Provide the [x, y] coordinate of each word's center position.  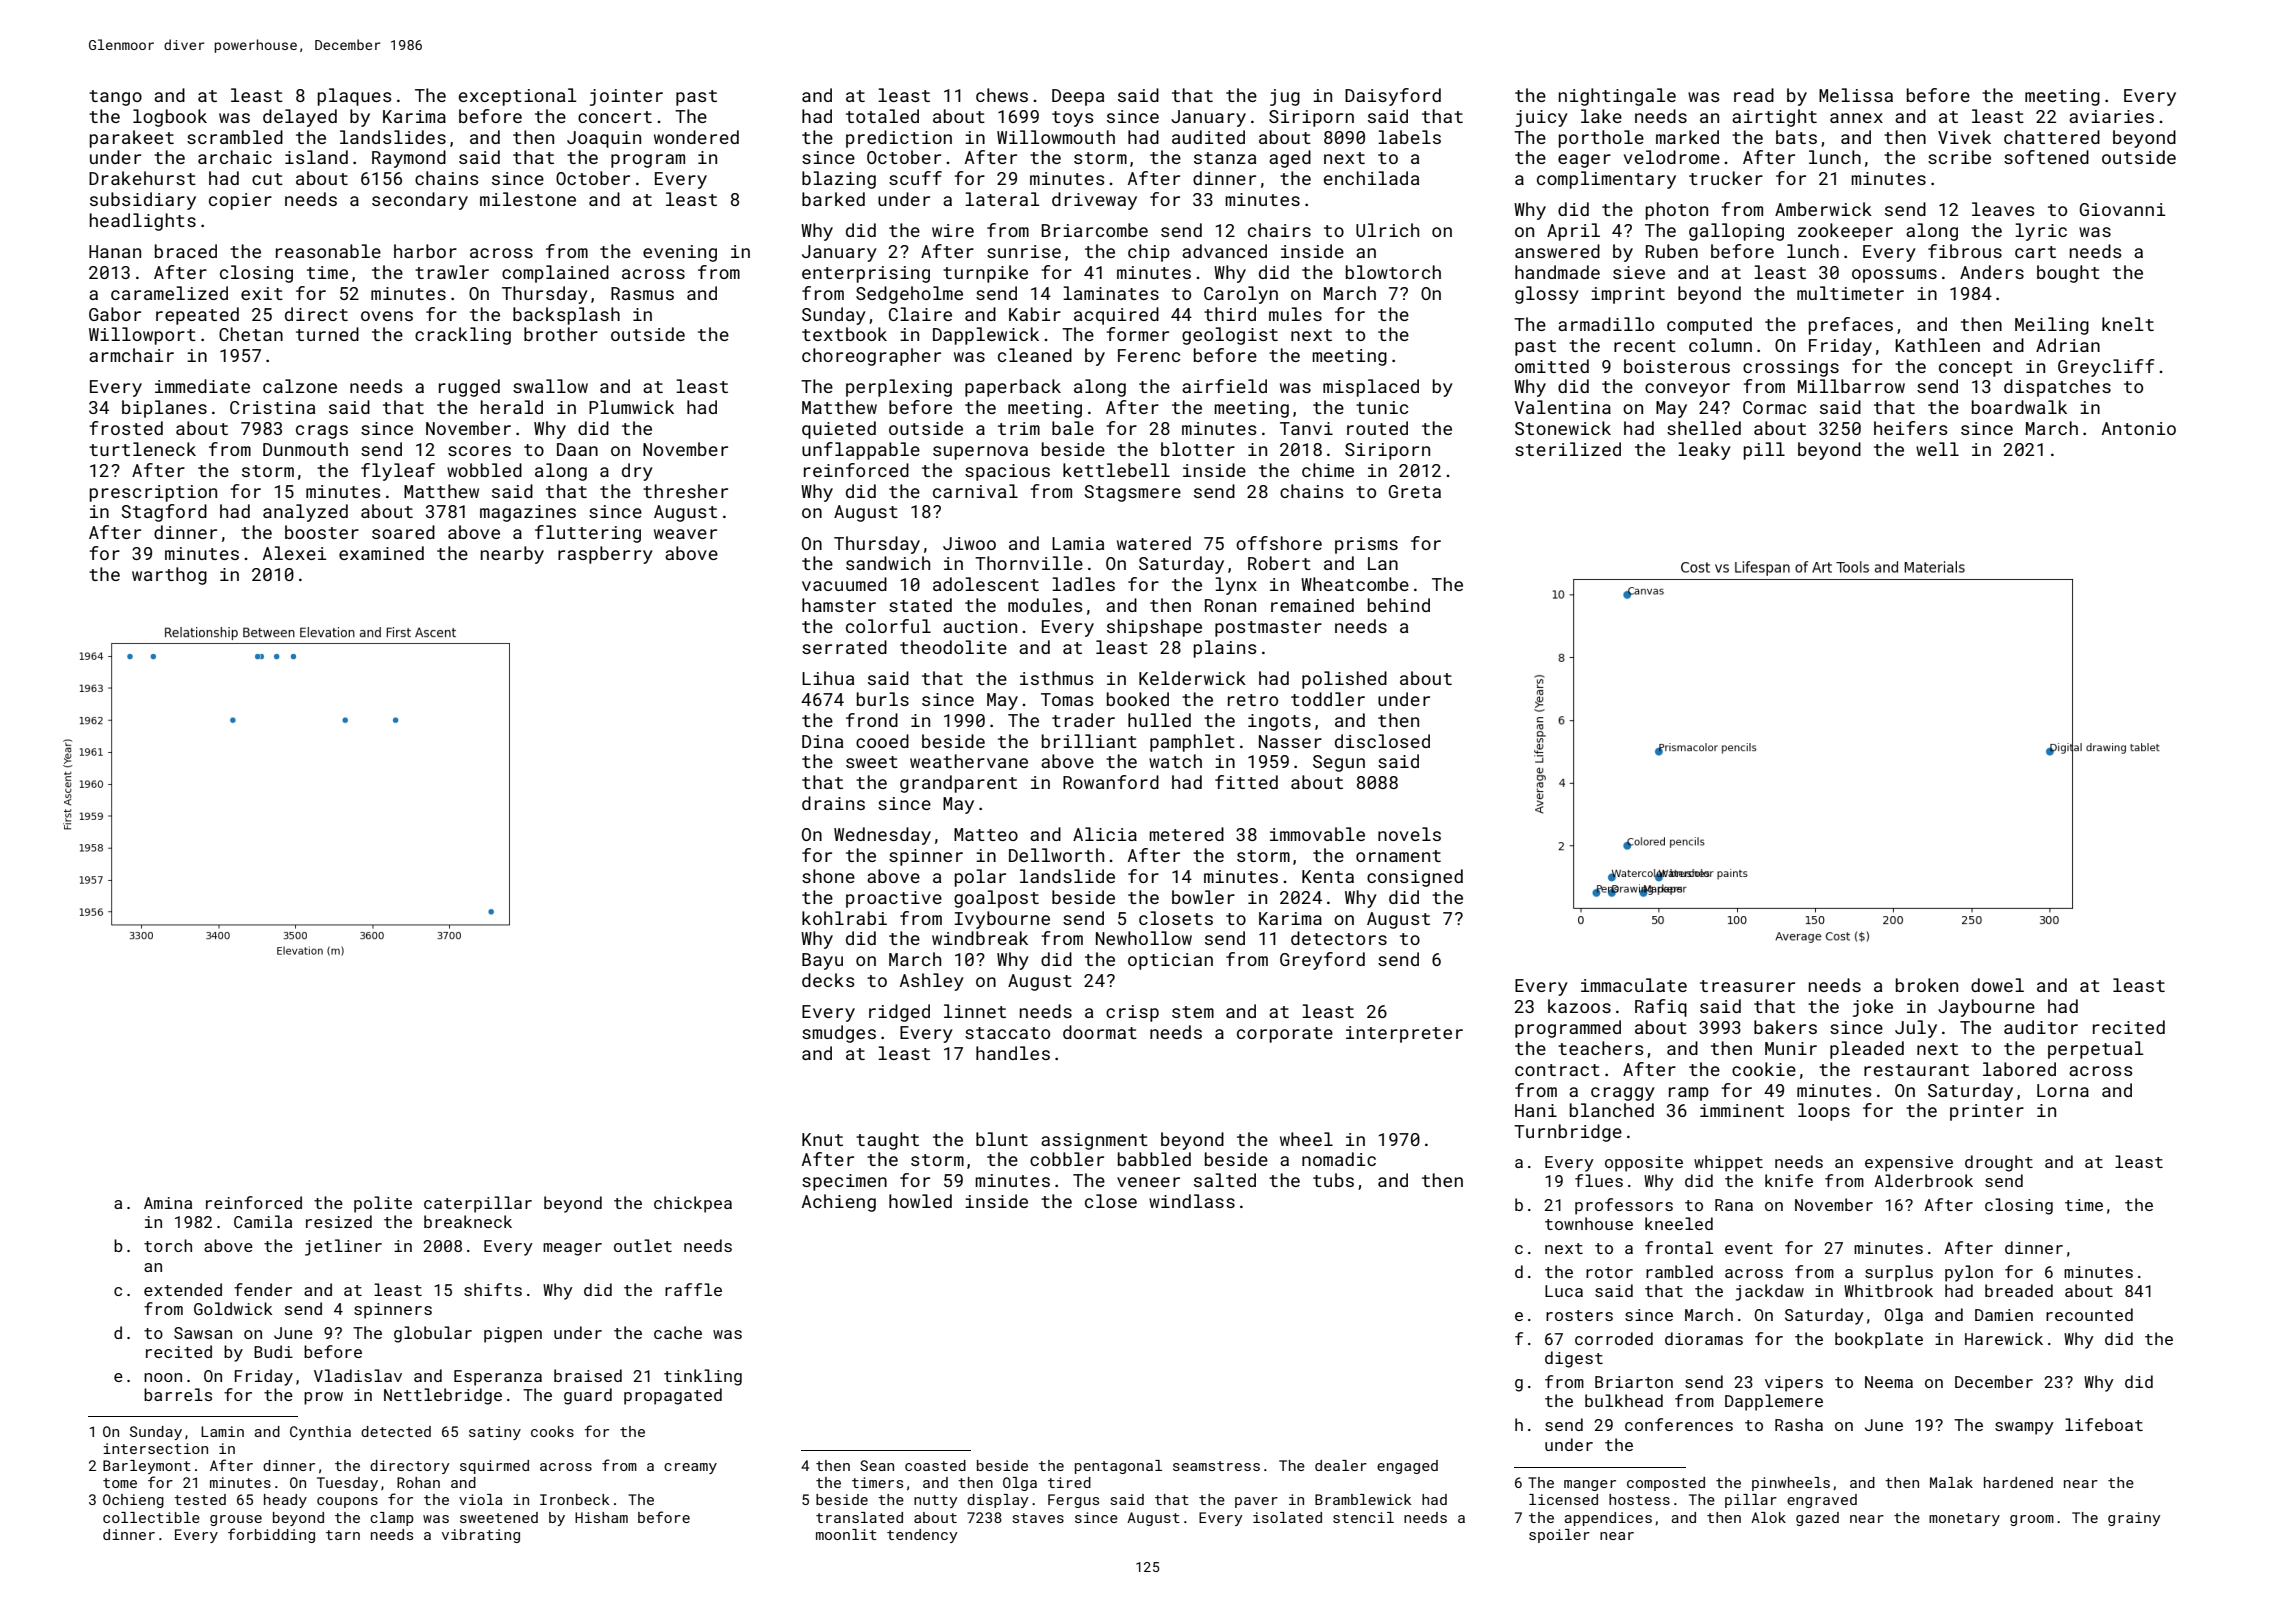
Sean [877, 1465]
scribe [1959, 157]
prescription [153, 493]
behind [1399, 605]
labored [2019, 1069]
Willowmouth [1056, 137]
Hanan [115, 251]
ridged [899, 1013]
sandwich [888, 563]
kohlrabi [844, 918]
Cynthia [320, 1433]
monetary [1964, 1519]
